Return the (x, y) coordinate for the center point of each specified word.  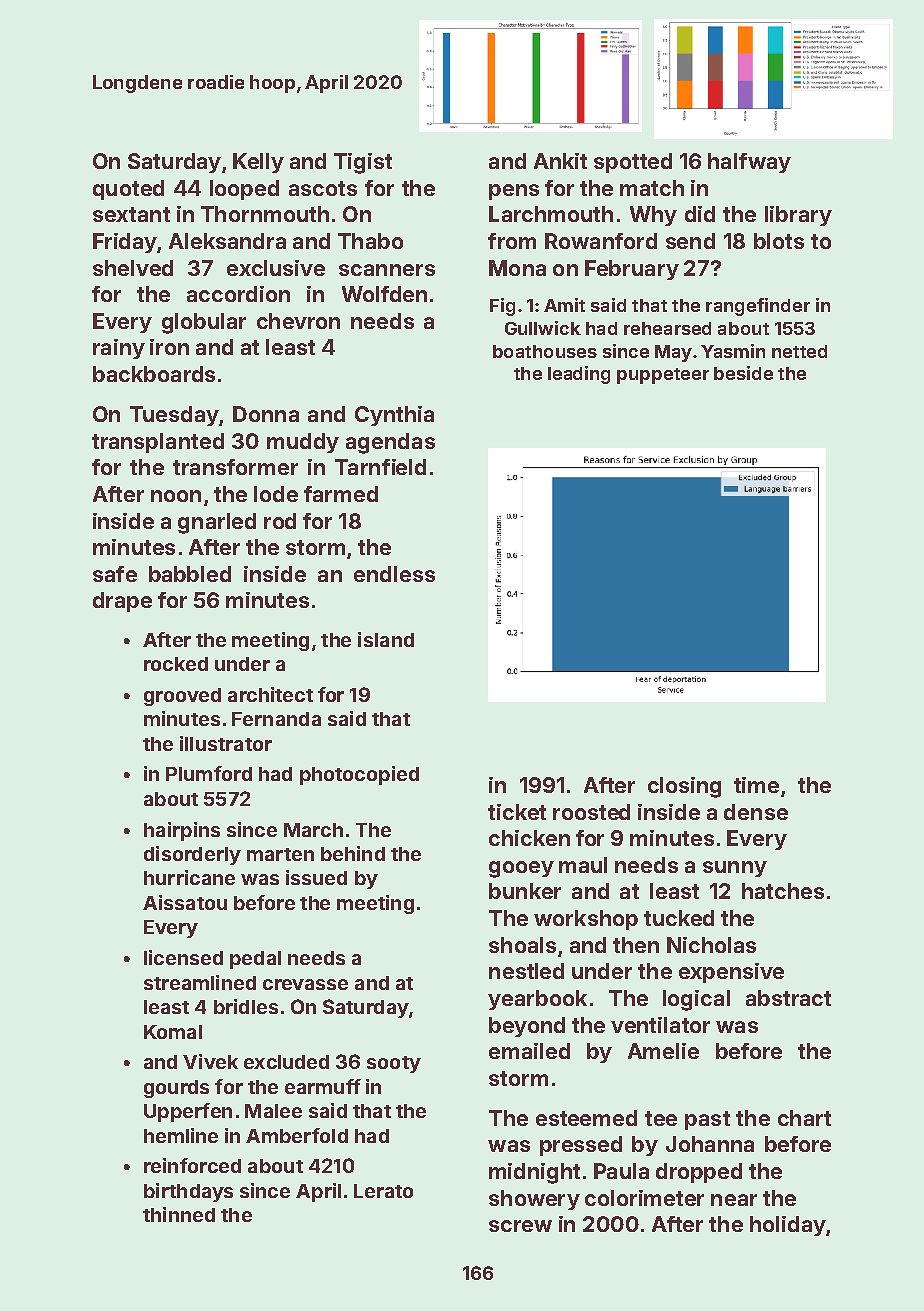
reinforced (192, 1165)
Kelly (258, 163)
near (734, 1200)
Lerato (383, 1191)
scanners (387, 270)
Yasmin (733, 351)
